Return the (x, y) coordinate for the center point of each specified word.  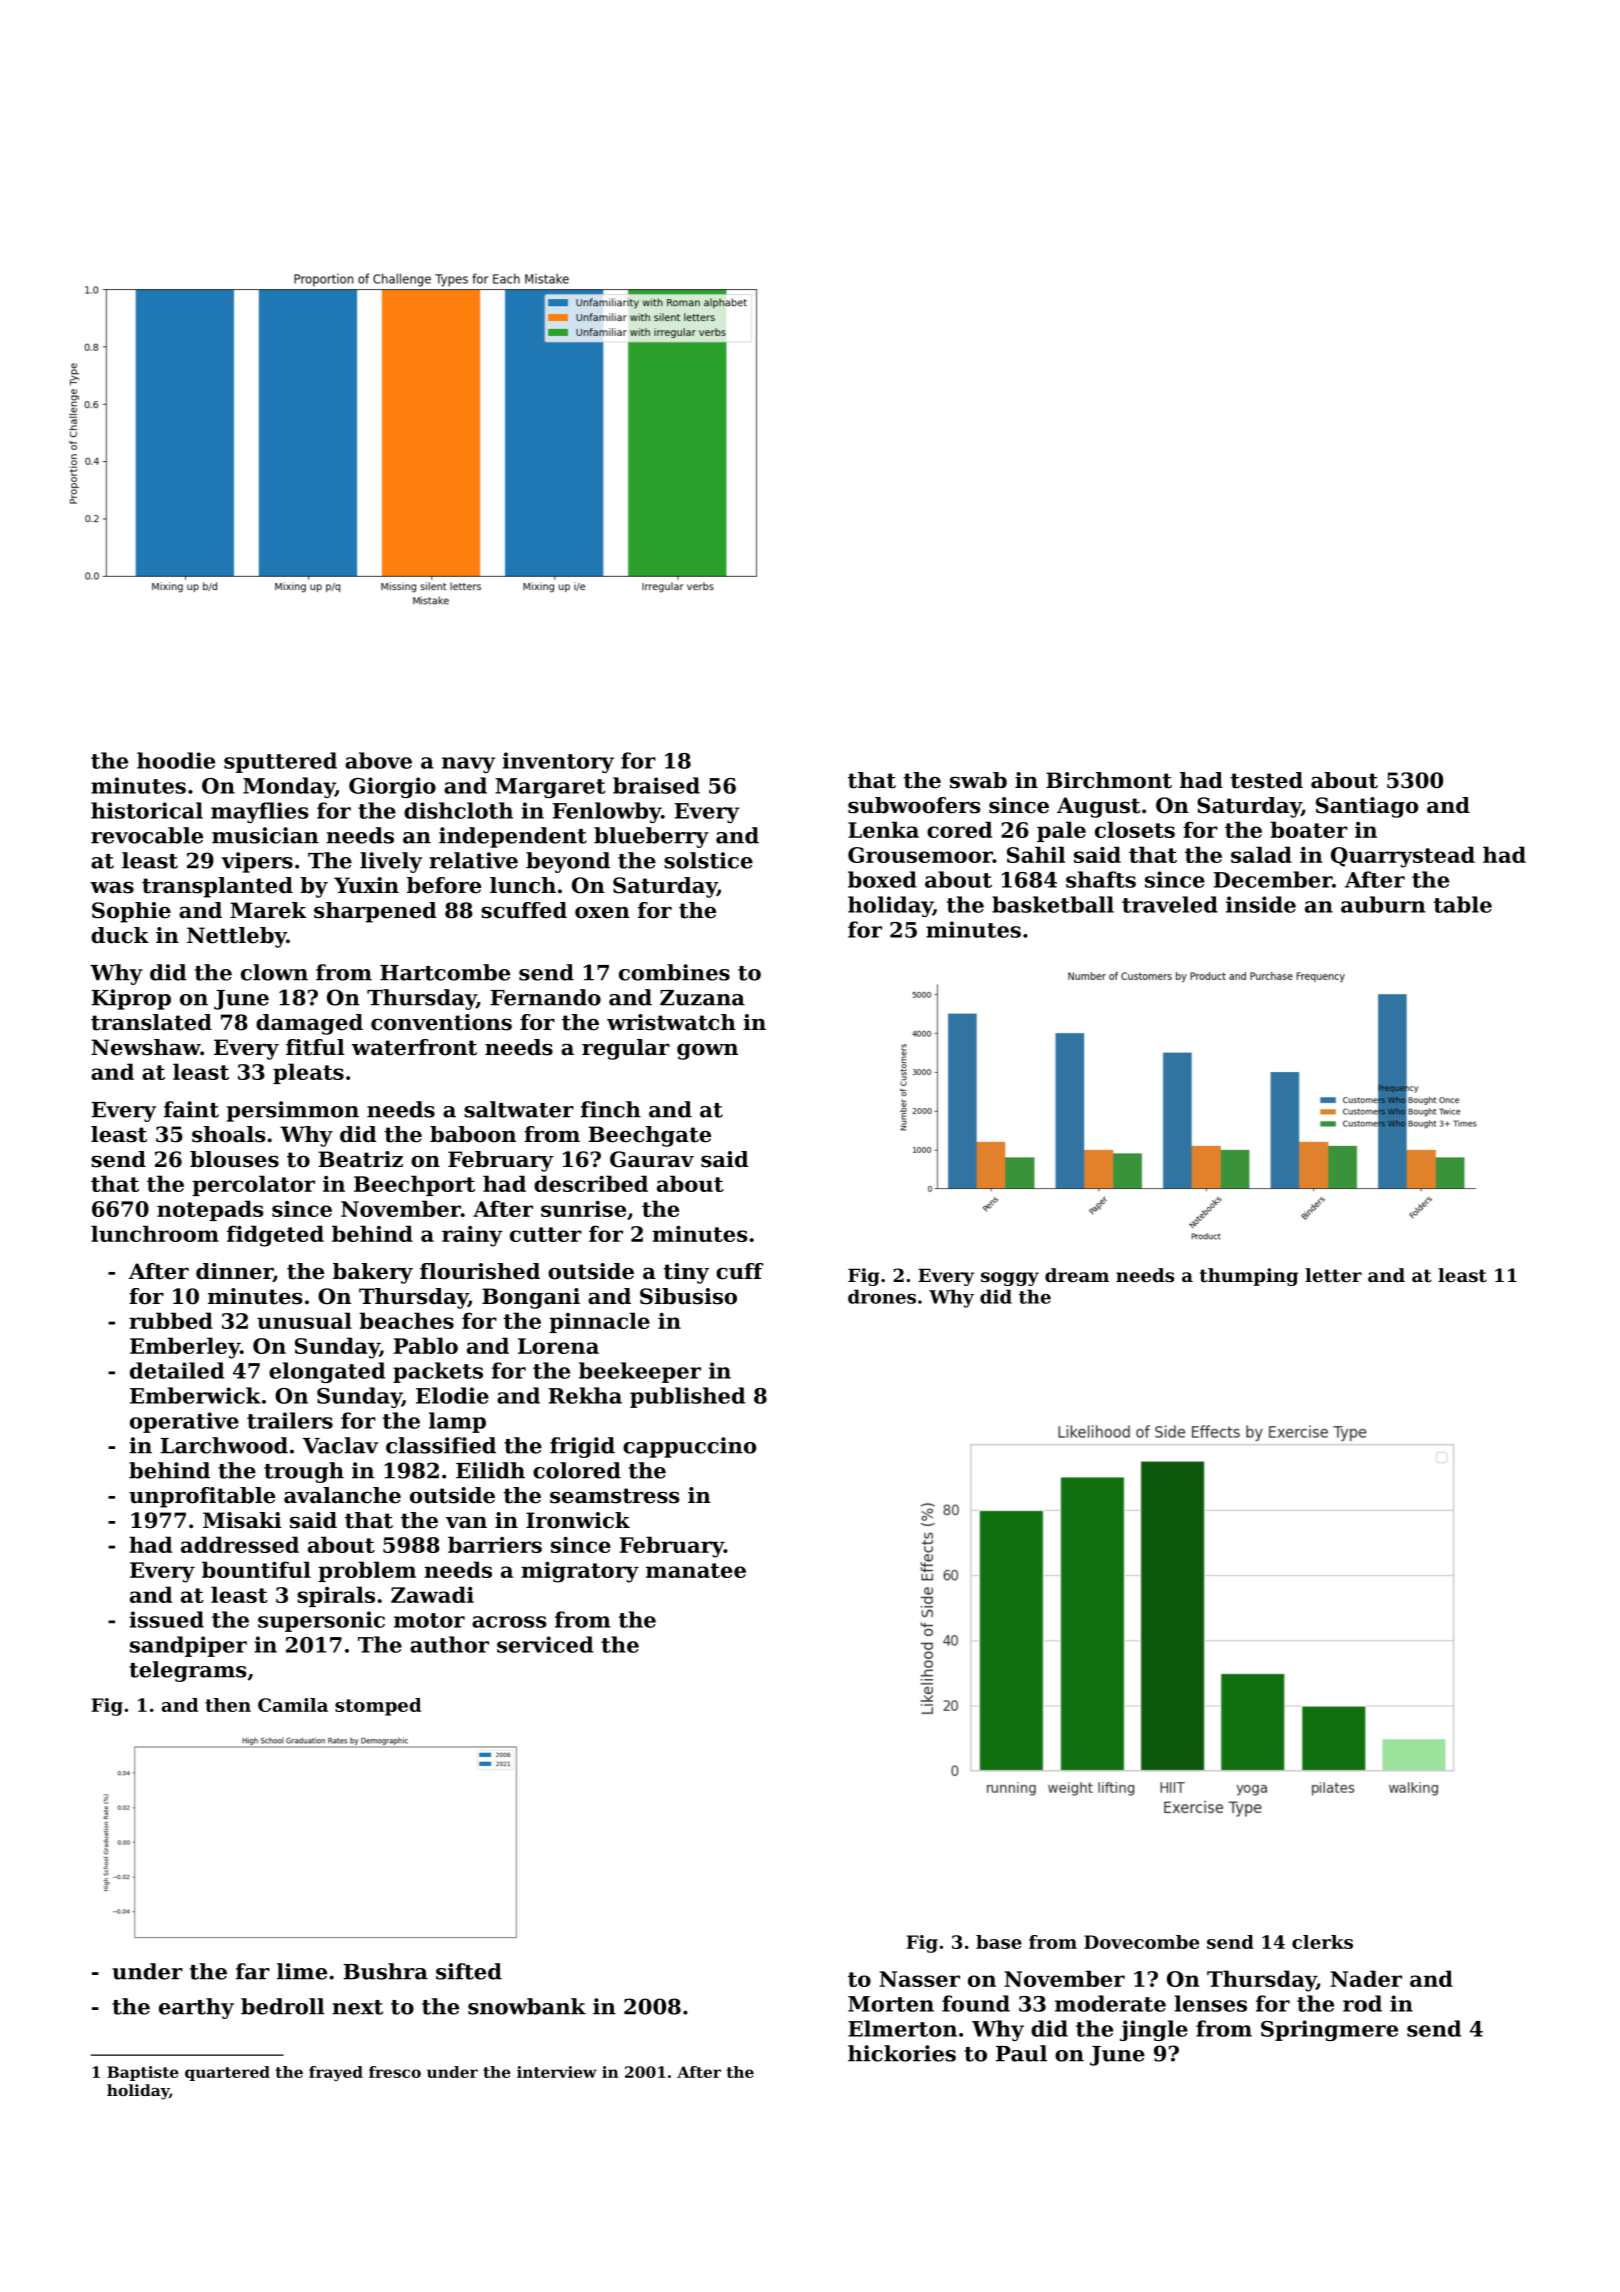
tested (1267, 780)
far (253, 1971)
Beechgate (649, 1136)
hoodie (176, 760)
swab (978, 780)
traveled (1170, 904)
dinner (234, 1272)
